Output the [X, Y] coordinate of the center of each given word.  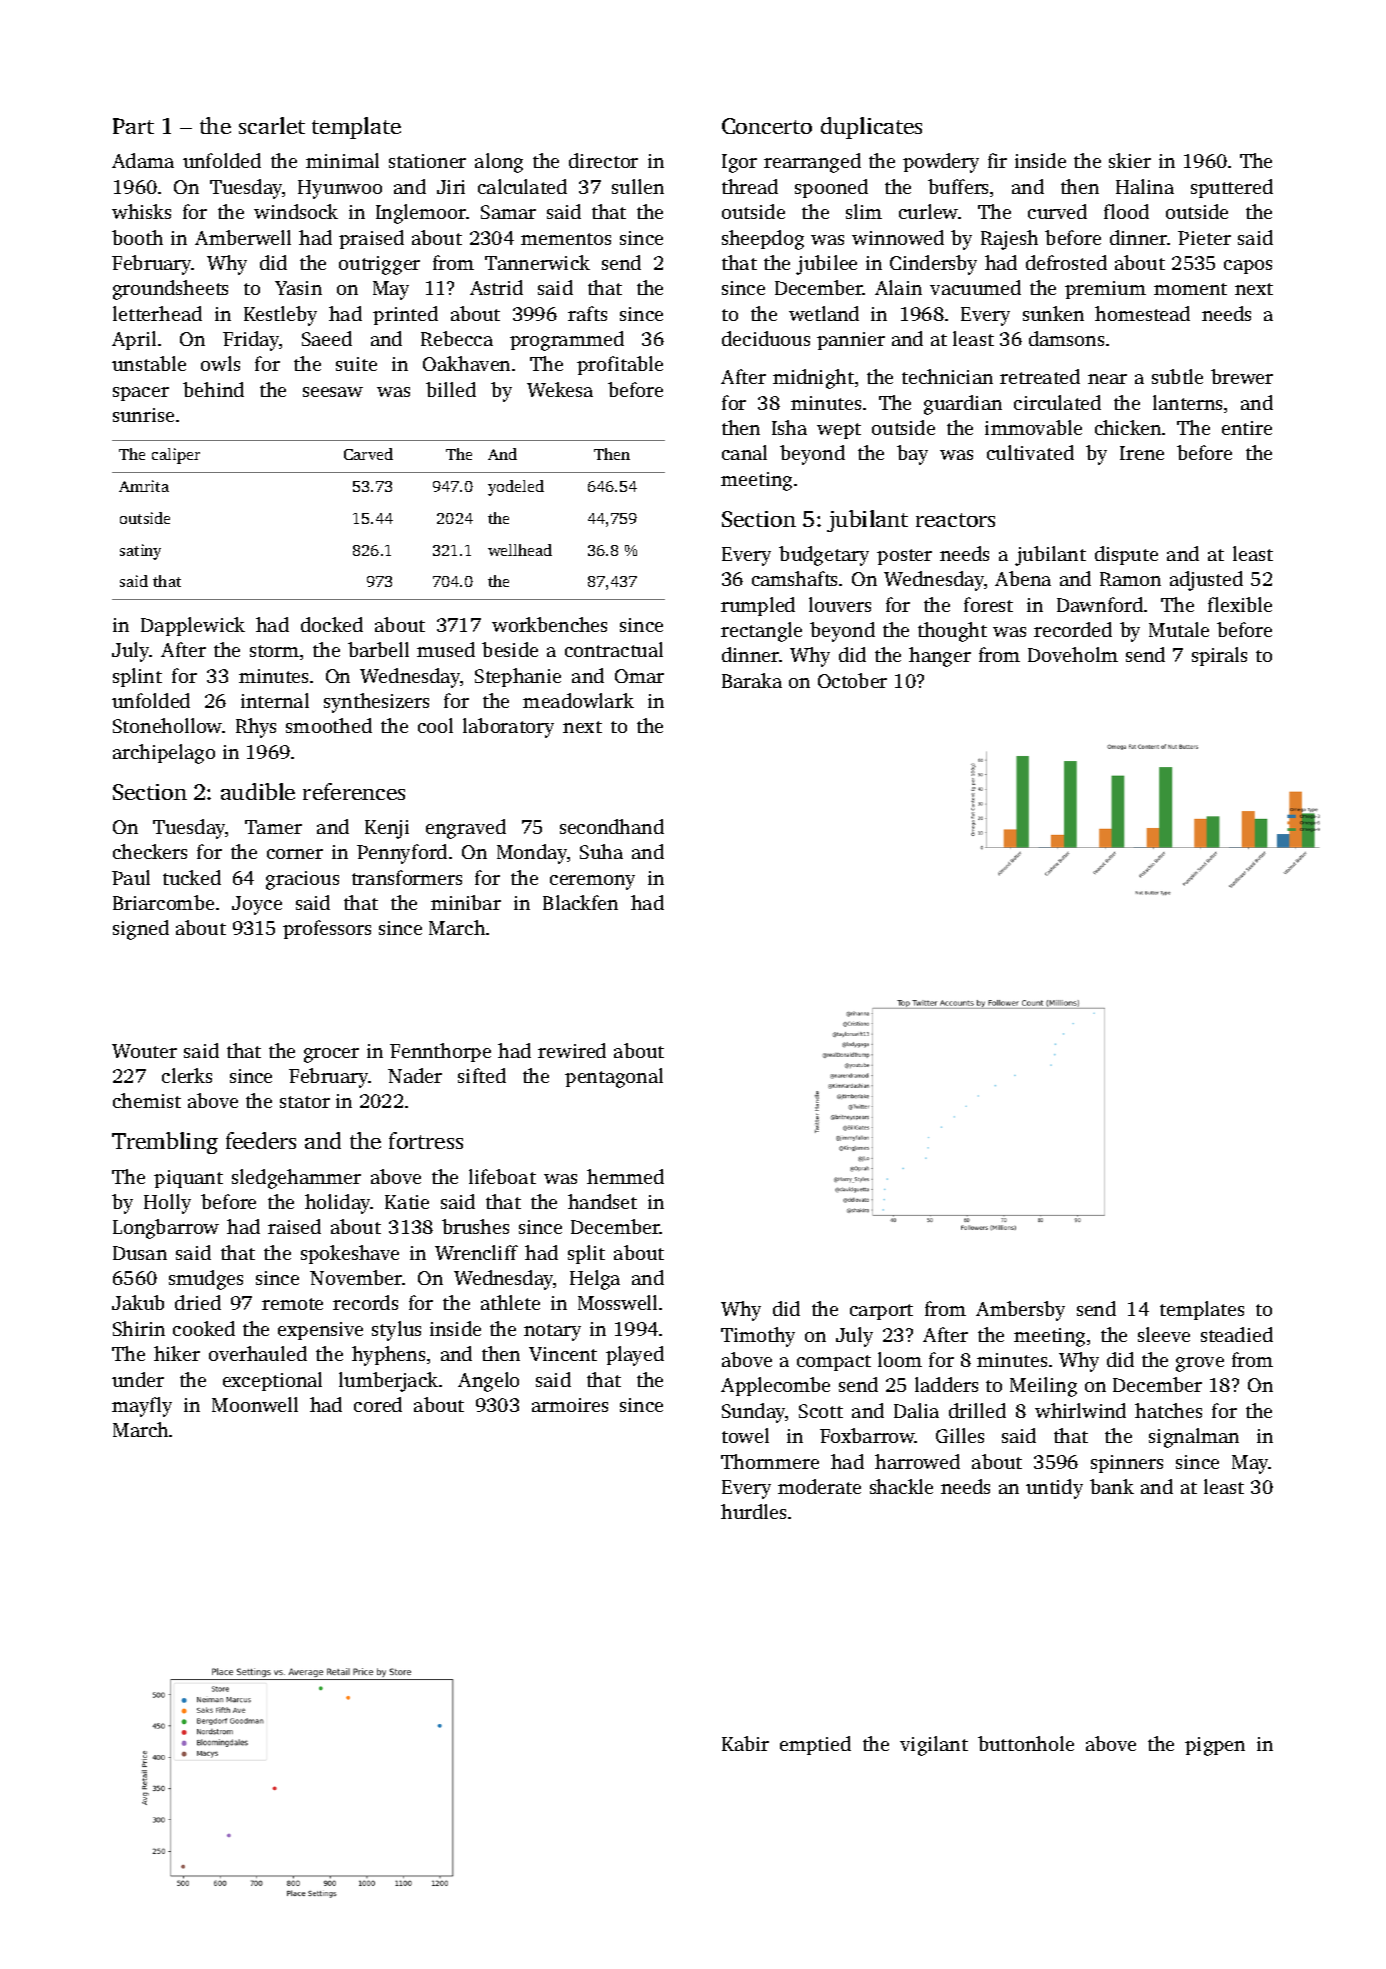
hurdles [753, 1511]
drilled [977, 1410]
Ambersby [1020, 1311]
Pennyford [402, 854]
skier [1130, 160]
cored [378, 1404]
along [499, 163]
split [586, 1254]
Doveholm [1073, 654]
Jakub [138, 1302]
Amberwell [243, 237]
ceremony [592, 882]
